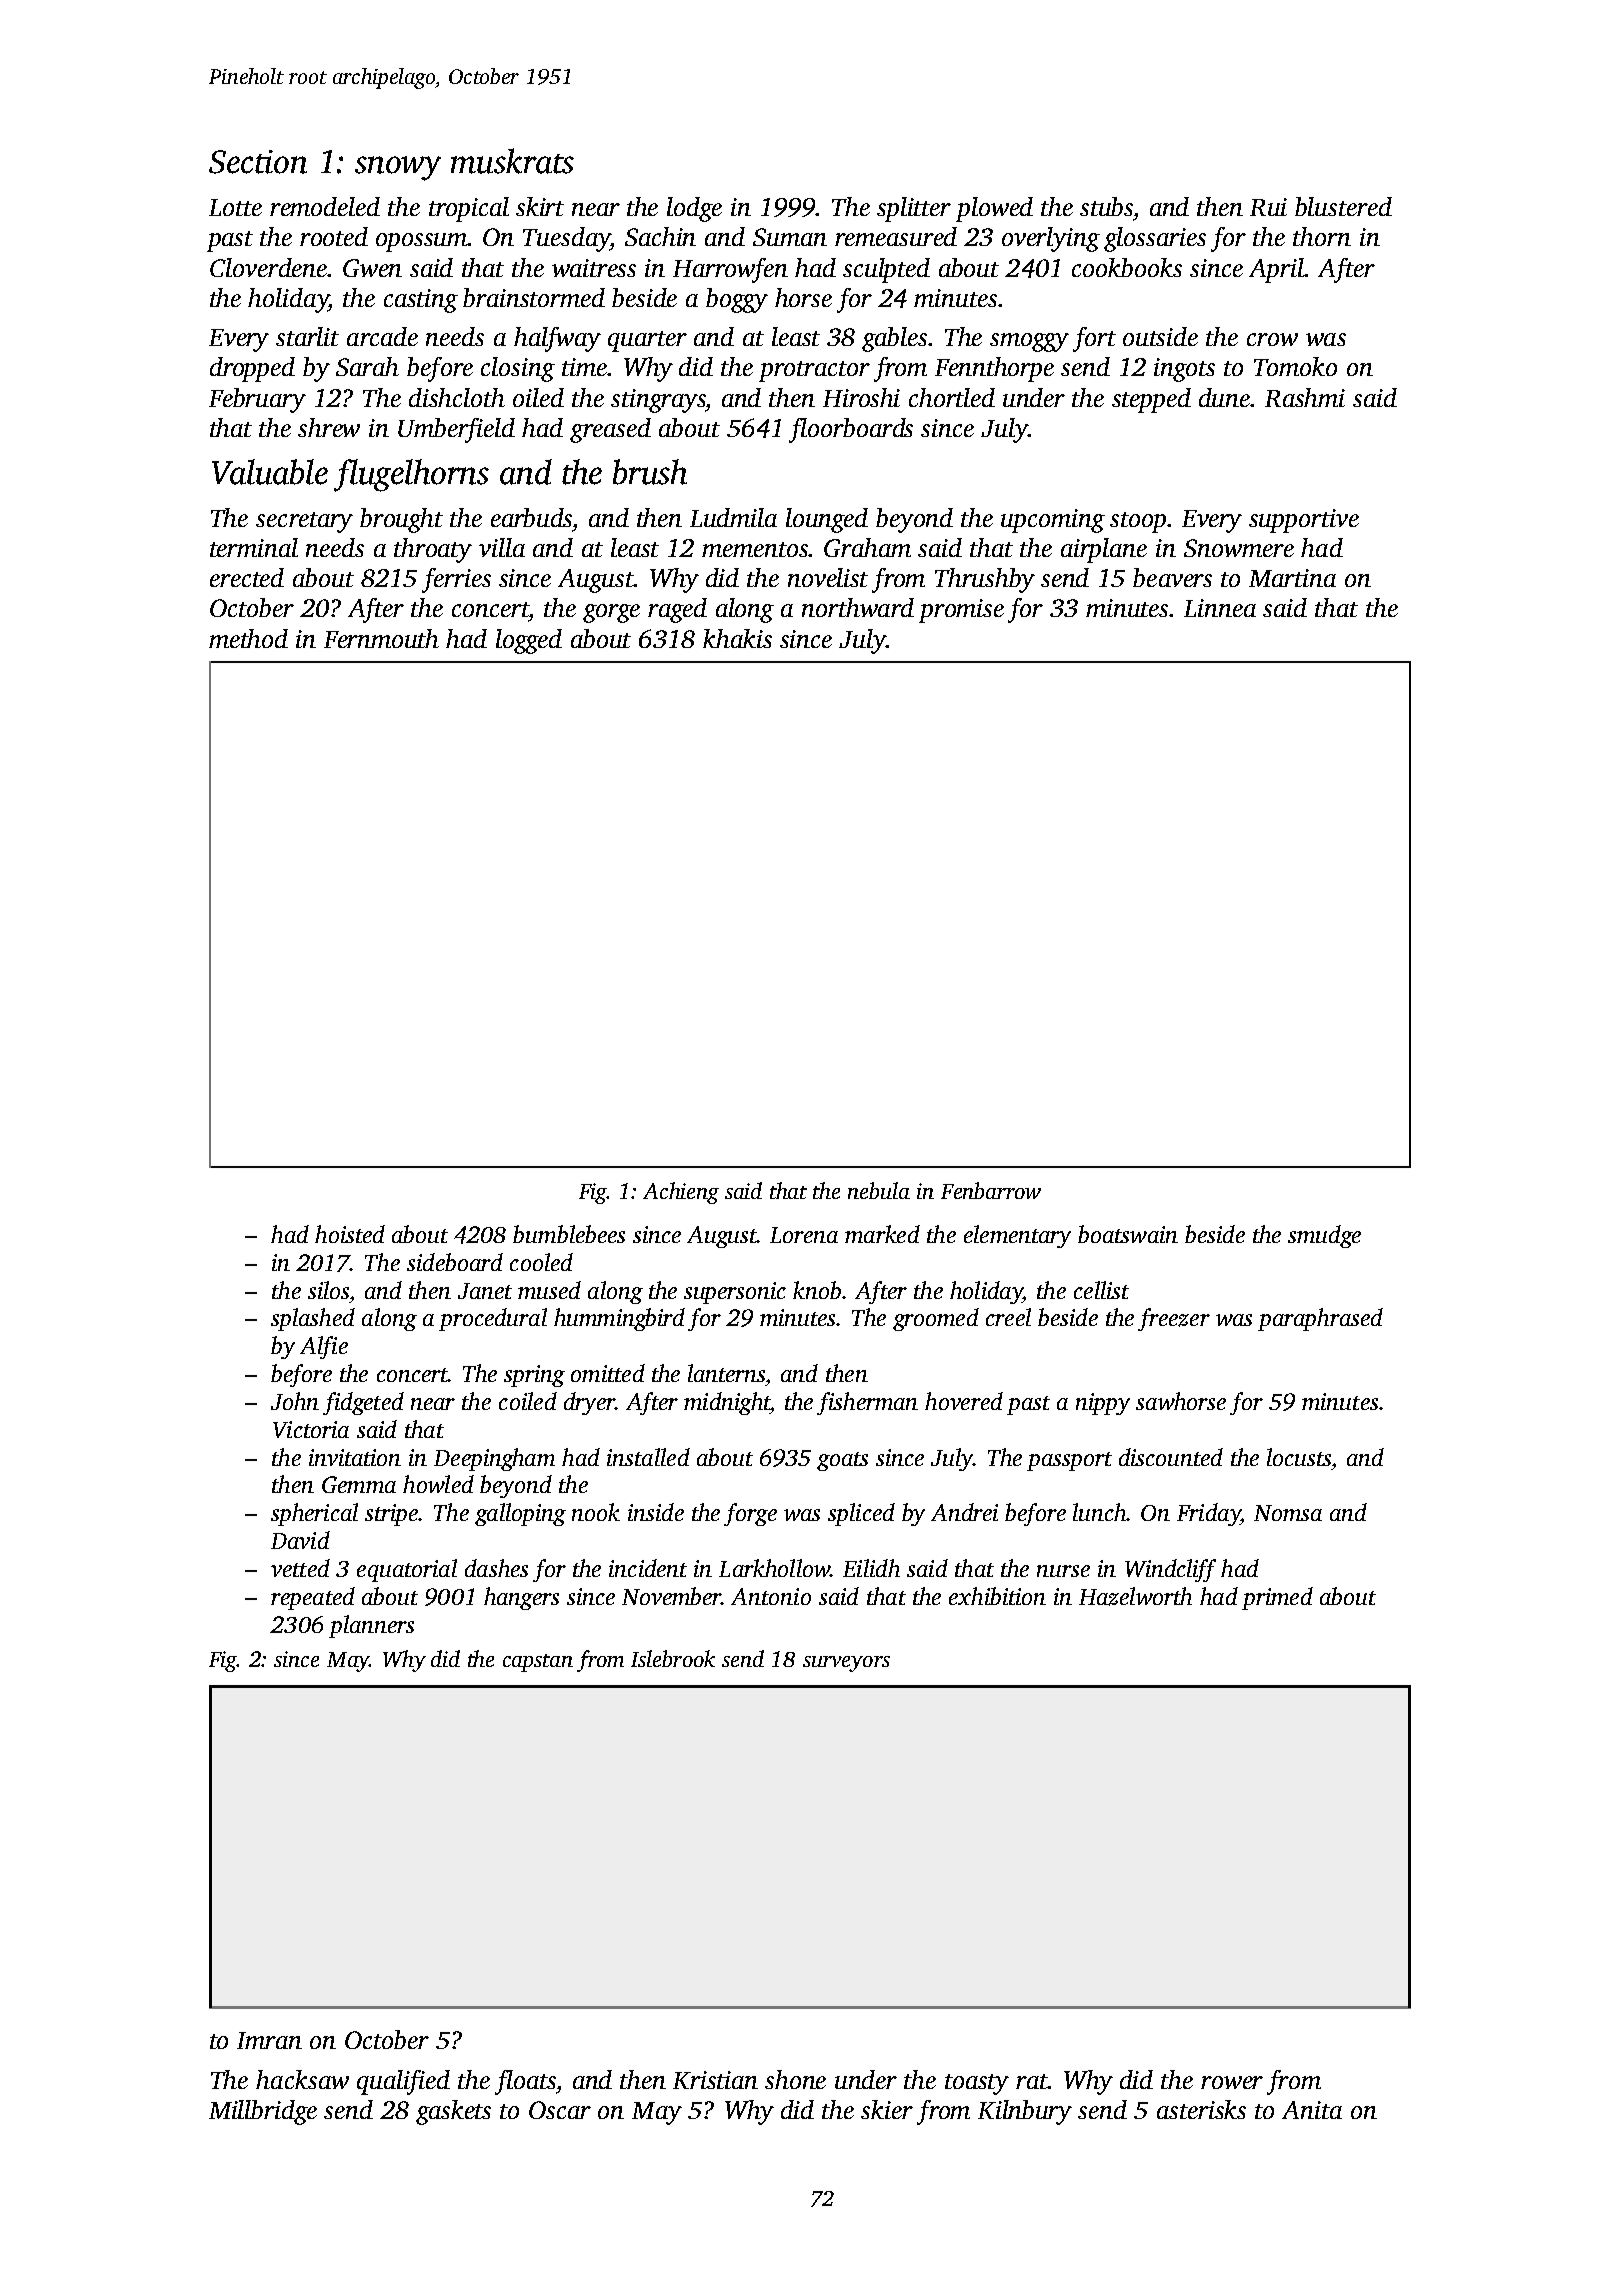 The image size is (1620, 2292). I want to click on vetted, so click(300, 1568).
